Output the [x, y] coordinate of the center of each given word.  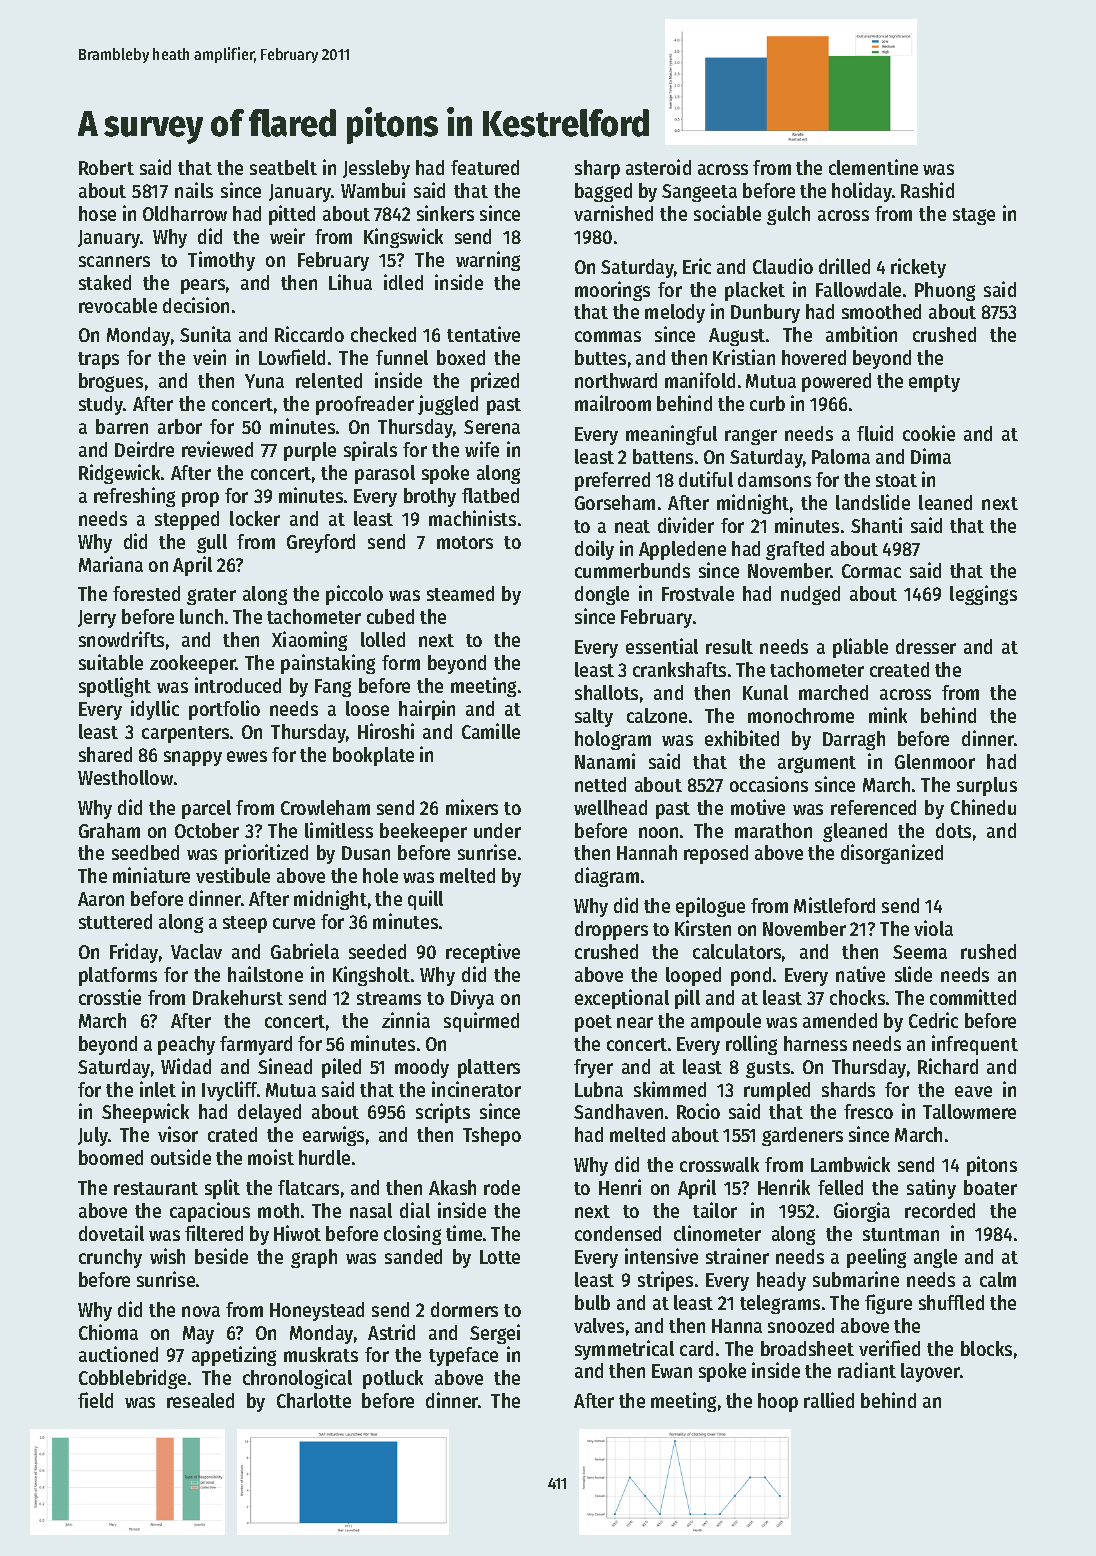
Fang [333, 688]
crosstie [110, 997]
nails [194, 190]
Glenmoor [935, 761]
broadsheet [807, 1348]
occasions [769, 784]
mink [888, 715]
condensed [618, 1233]
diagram [607, 877]
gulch [788, 215]
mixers [472, 807]
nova [201, 1311]
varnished [613, 213]
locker [255, 518]
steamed [460, 593]
